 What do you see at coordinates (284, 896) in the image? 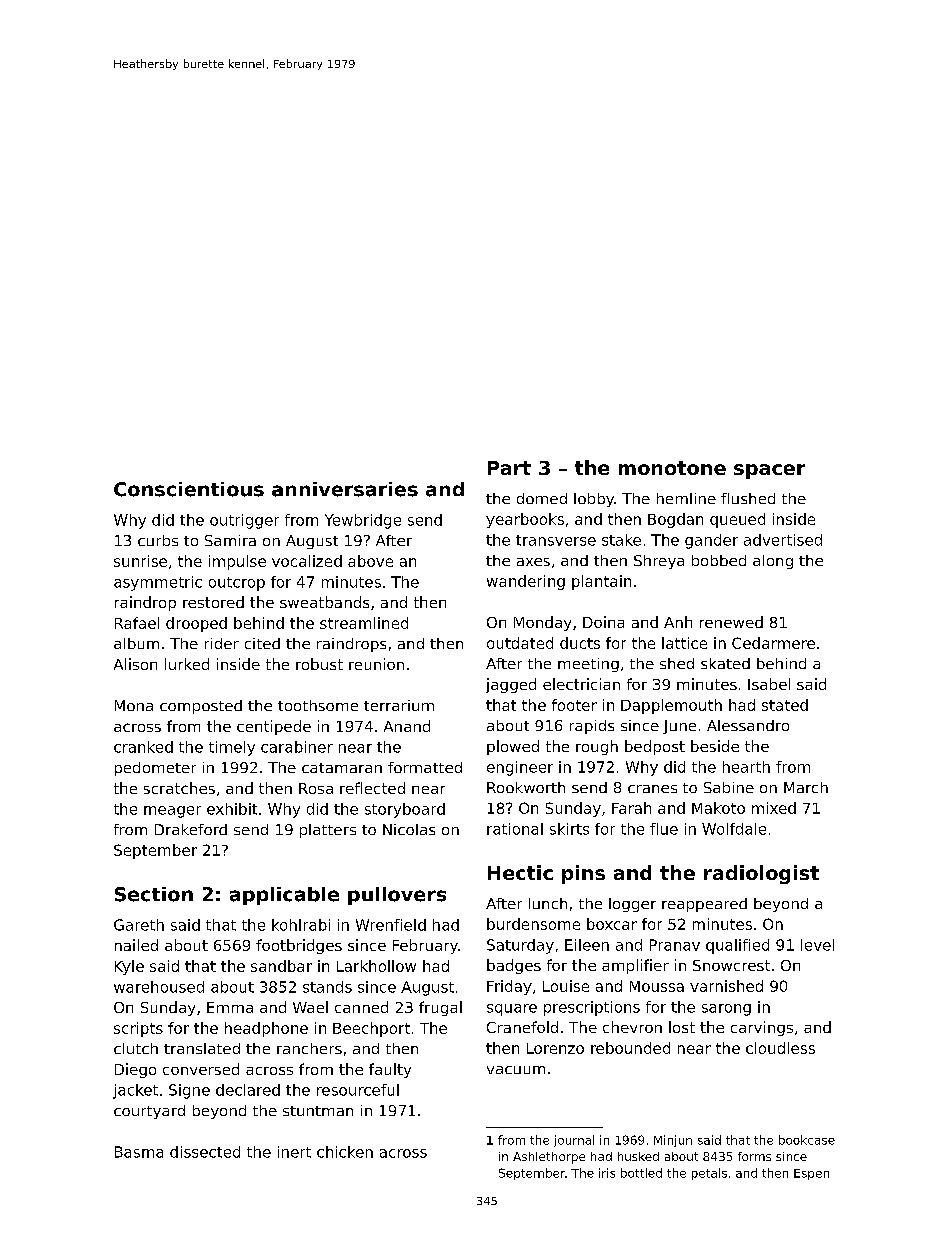
I see `applicable` at bounding box center [284, 896].
